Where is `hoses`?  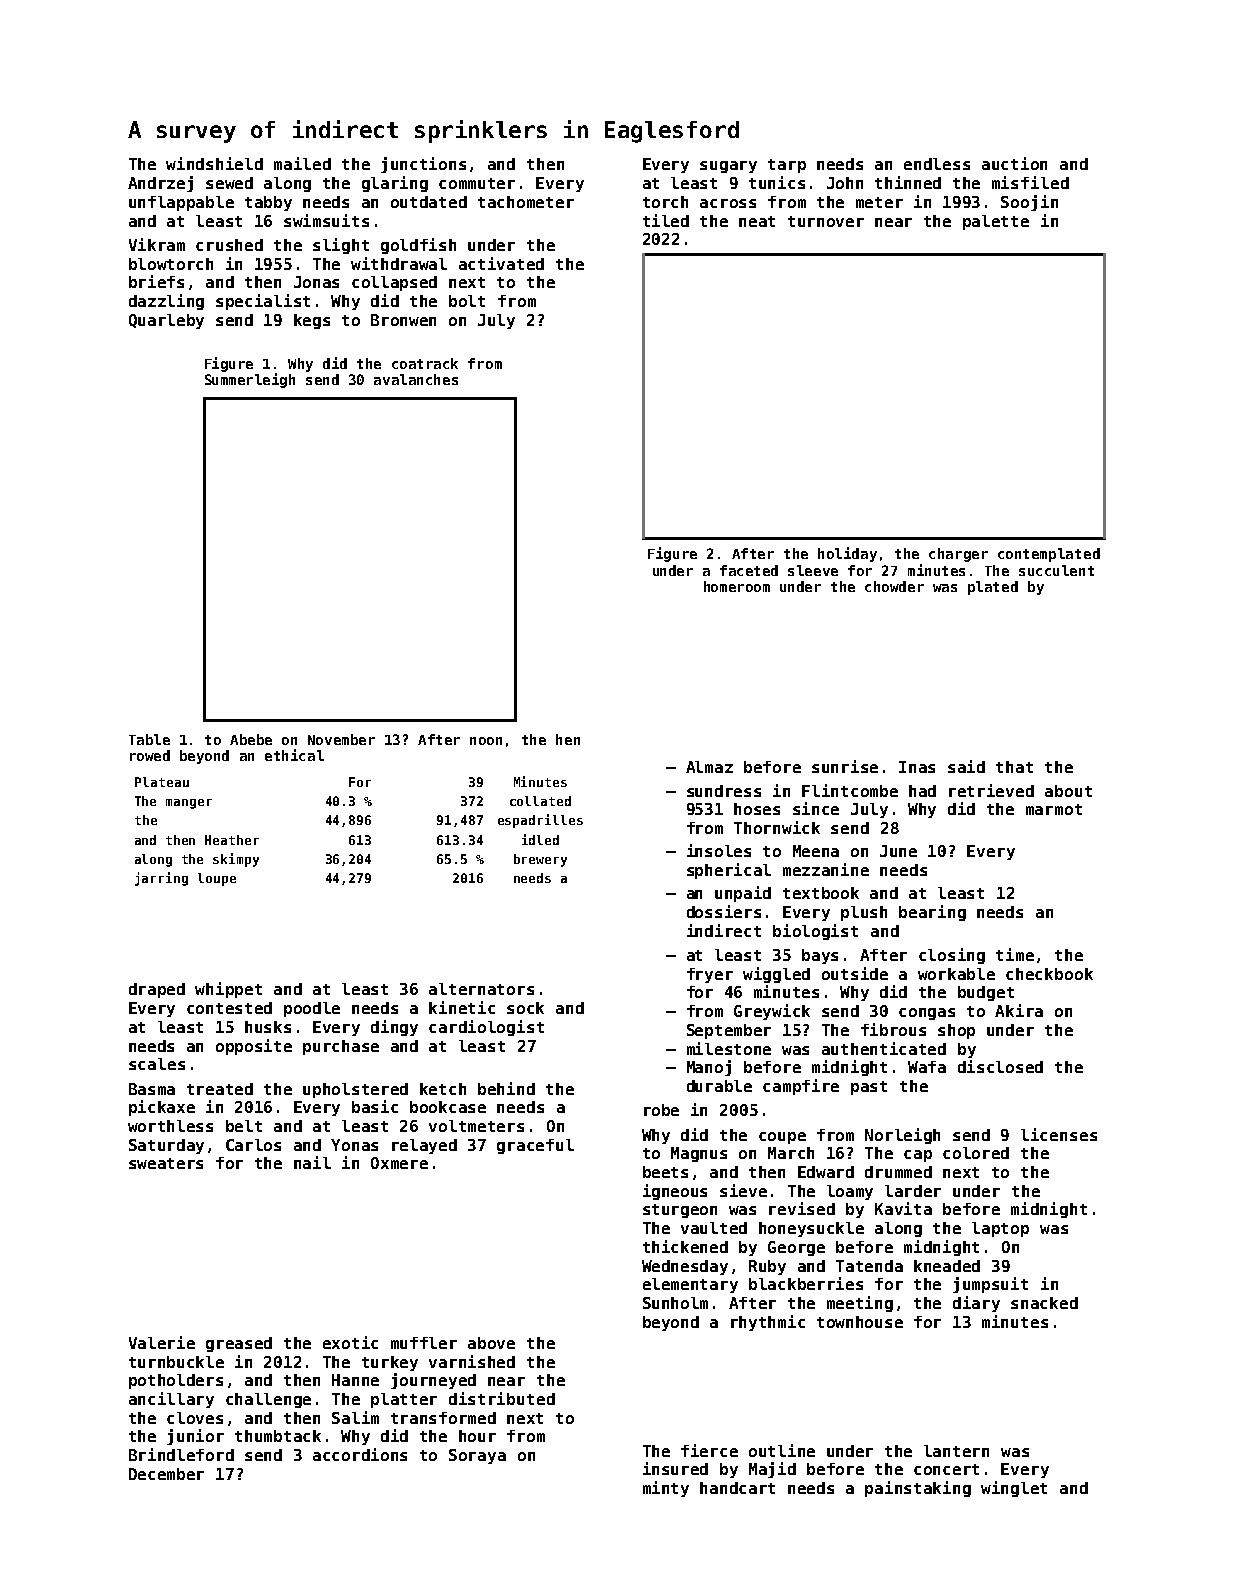 hoses is located at coordinates (757, 809).
